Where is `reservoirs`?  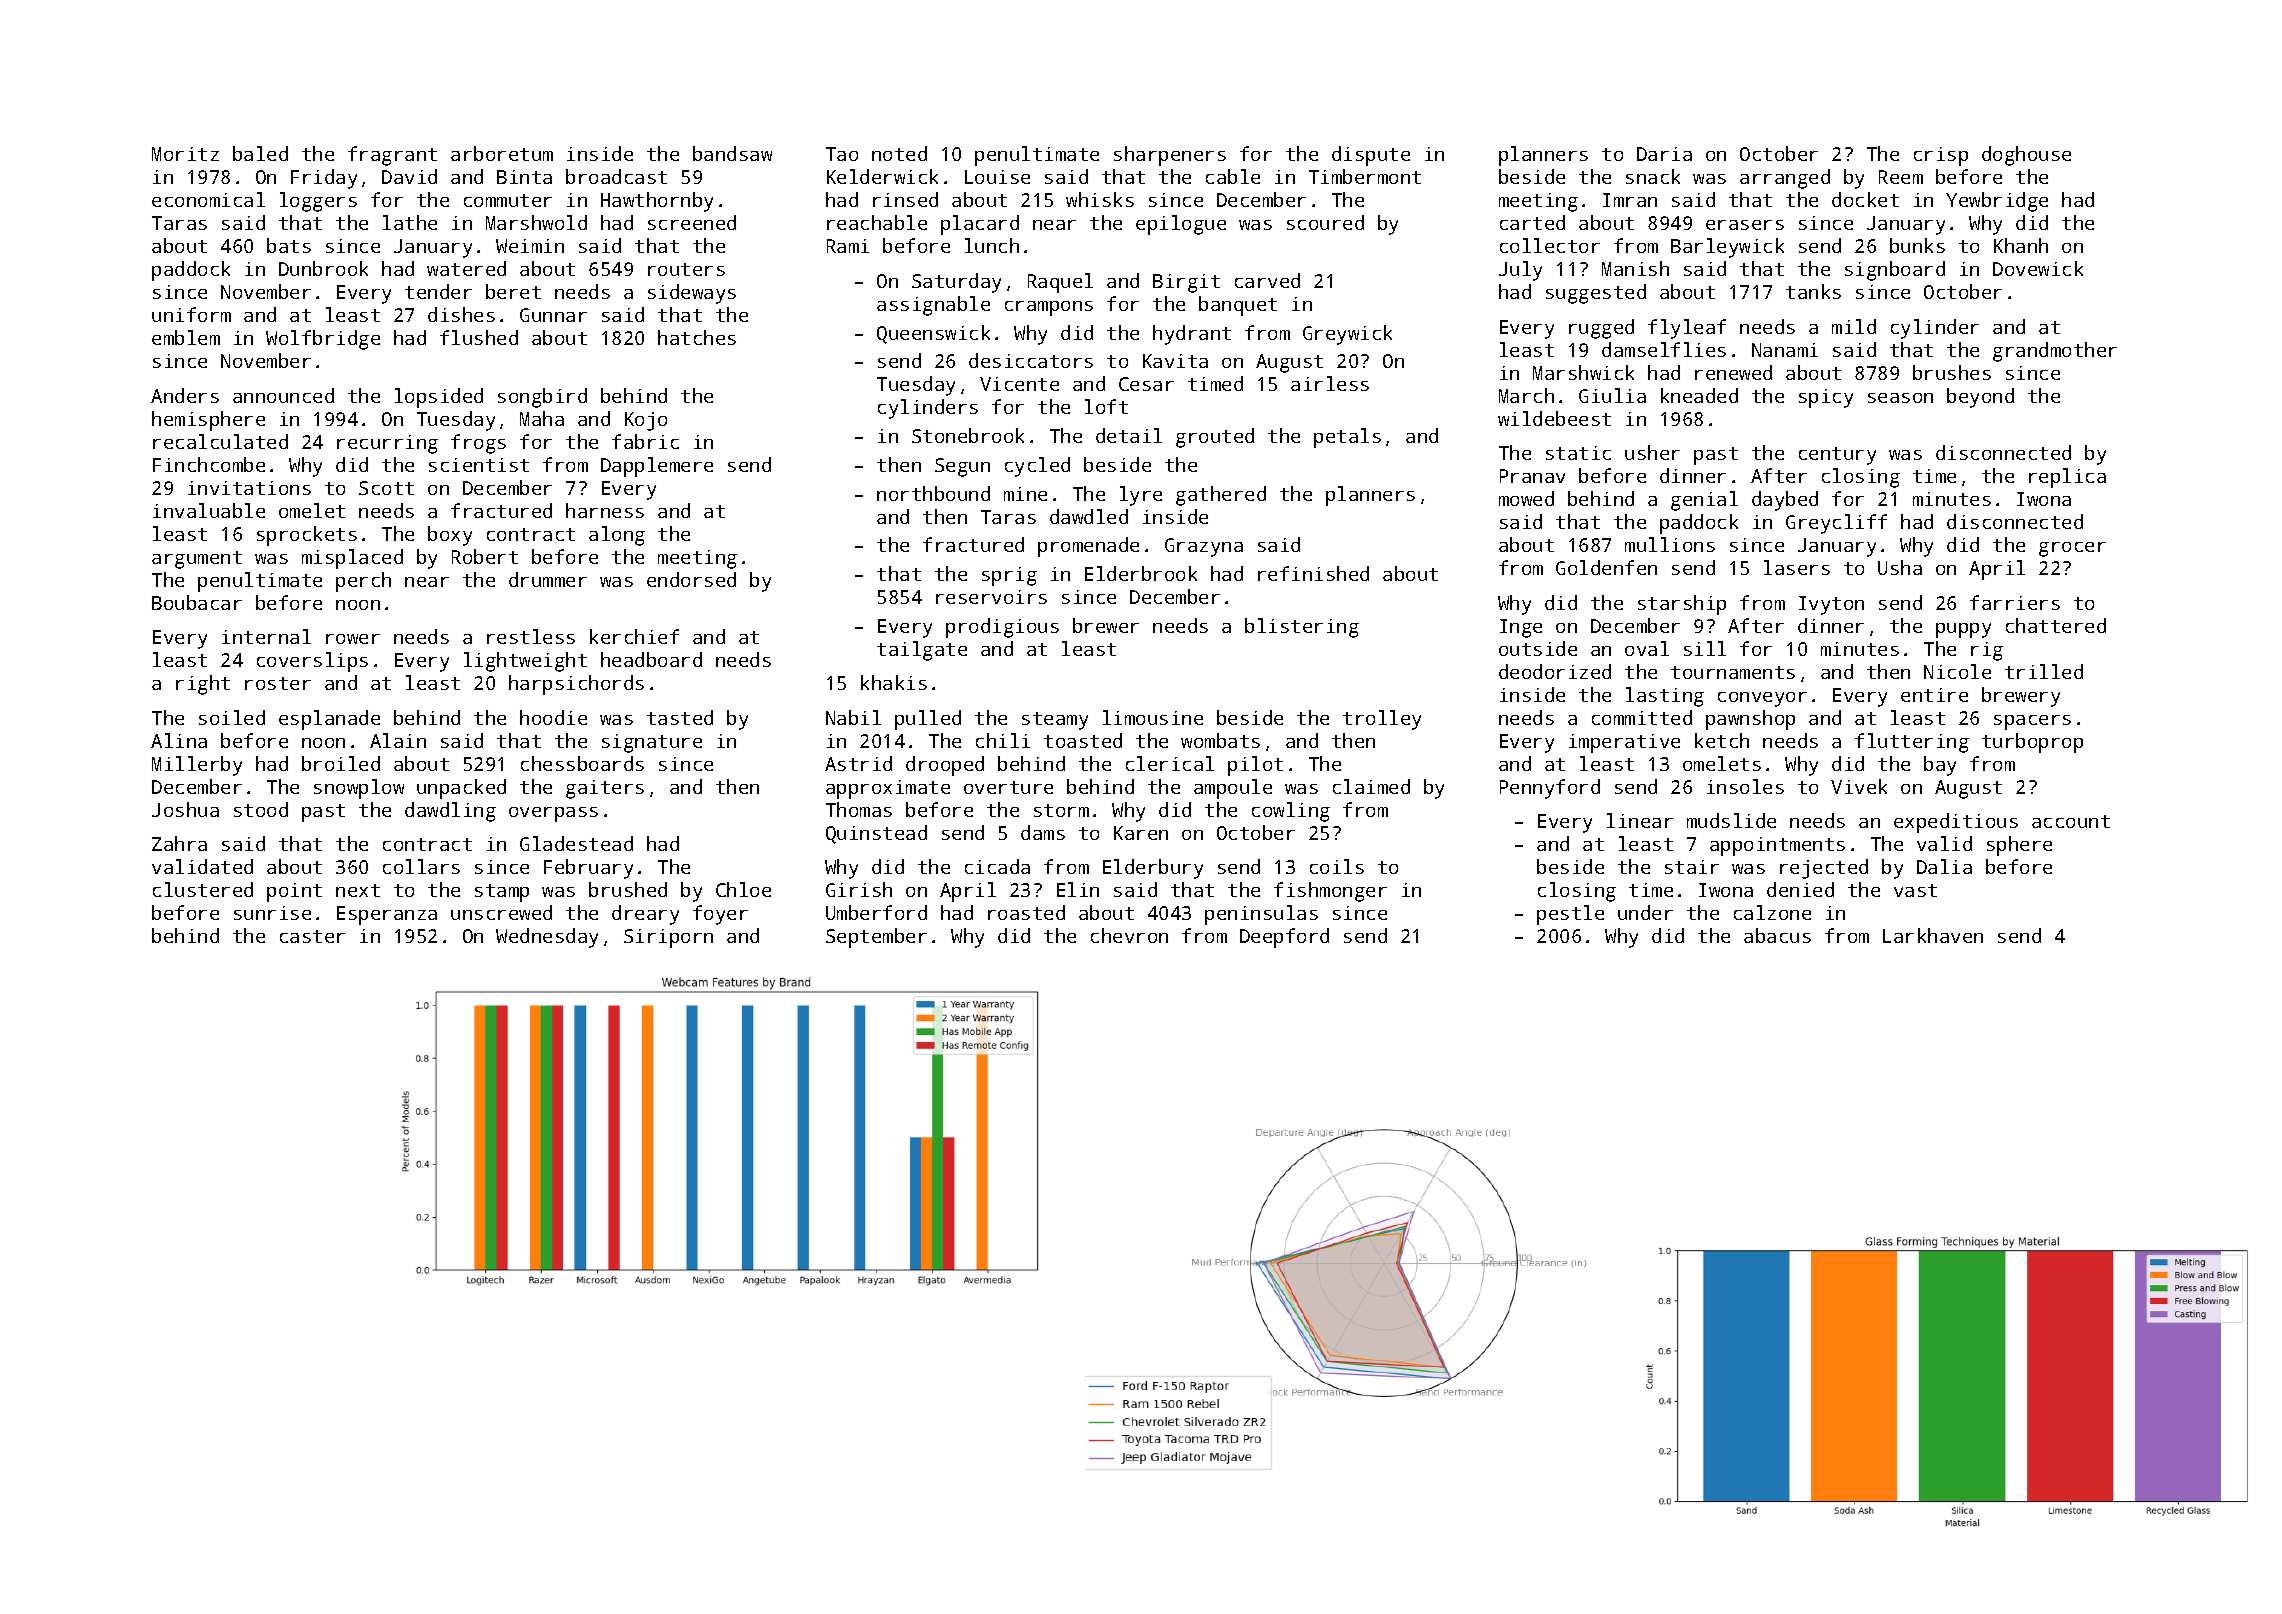
reservoirs is located at coordinates (991, 597).
